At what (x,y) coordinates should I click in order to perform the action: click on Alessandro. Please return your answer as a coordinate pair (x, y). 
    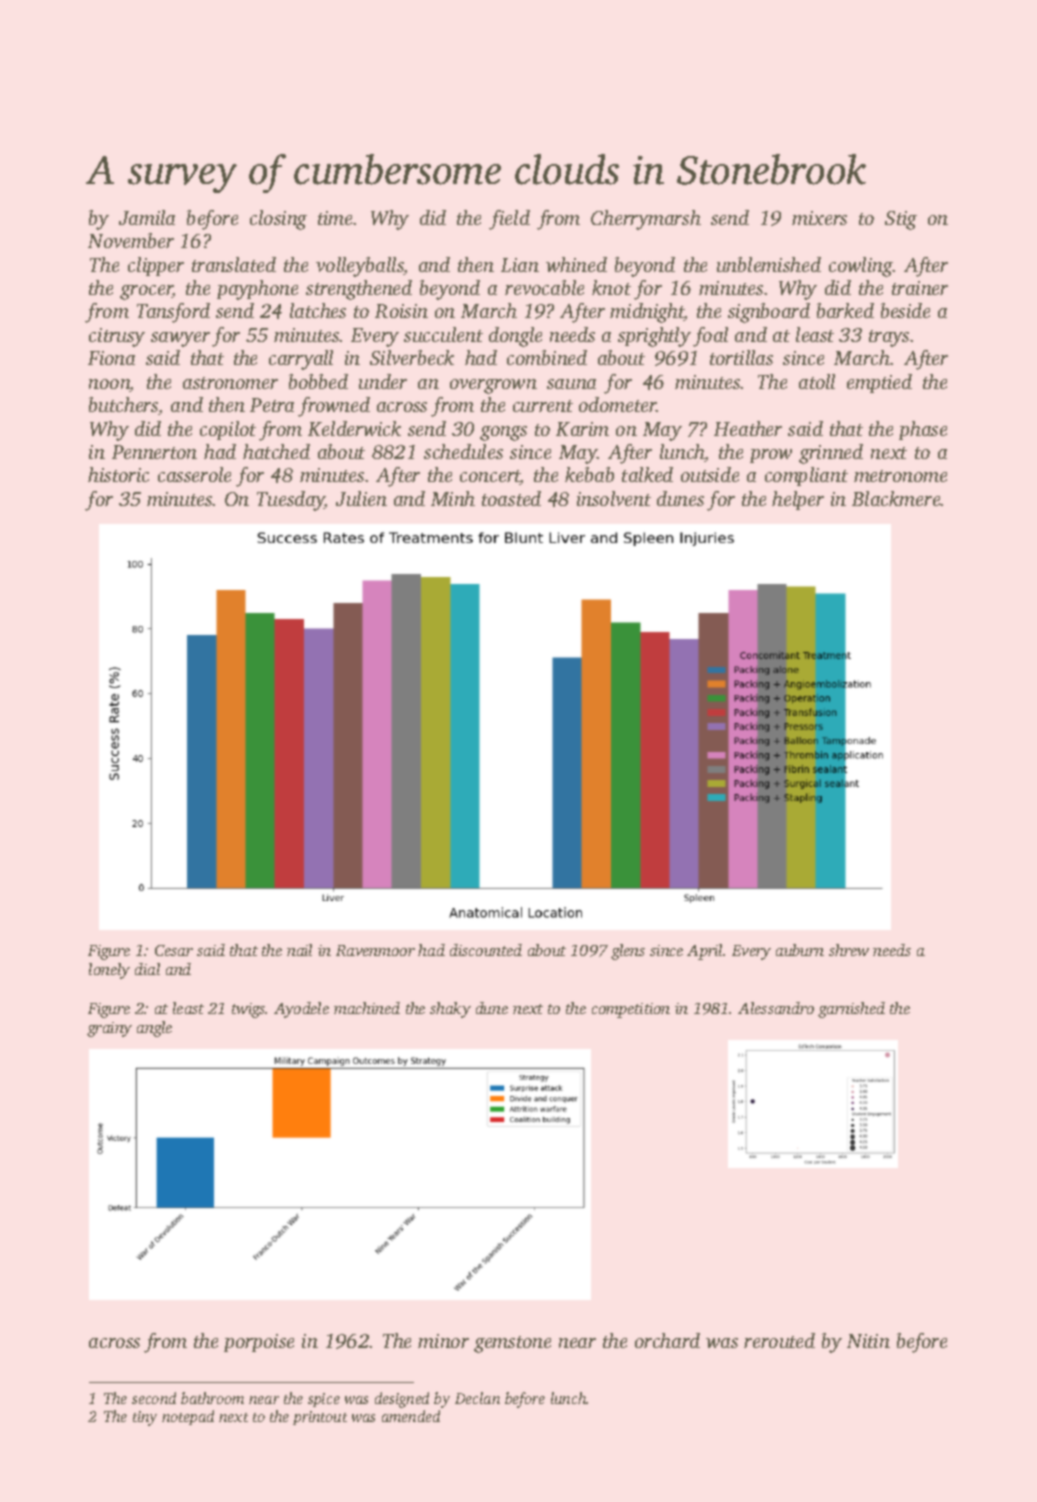
    Looking at the image, I should click on (776, 1008).
